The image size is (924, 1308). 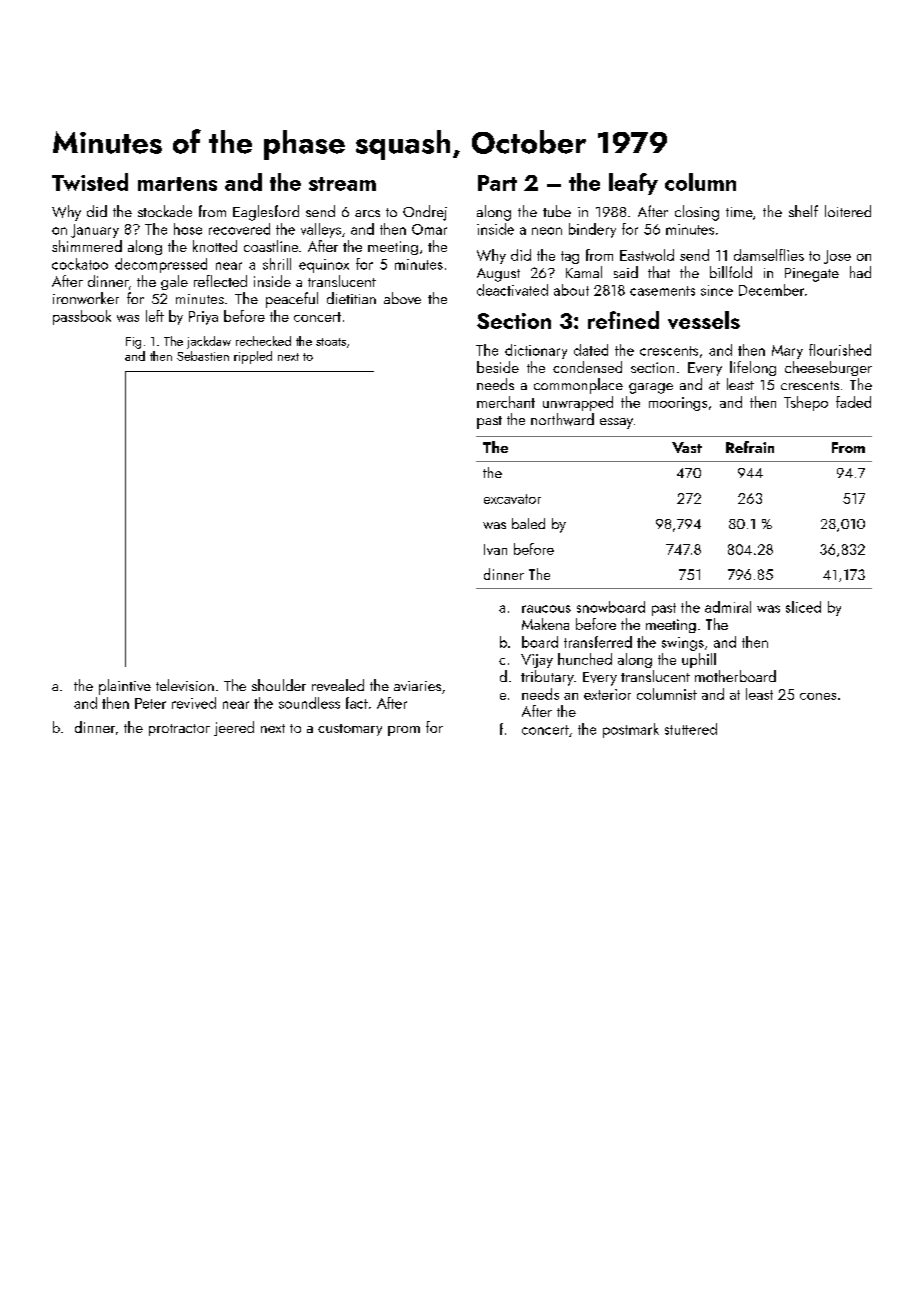 I want to click on television, so click(x=185, y=685).
